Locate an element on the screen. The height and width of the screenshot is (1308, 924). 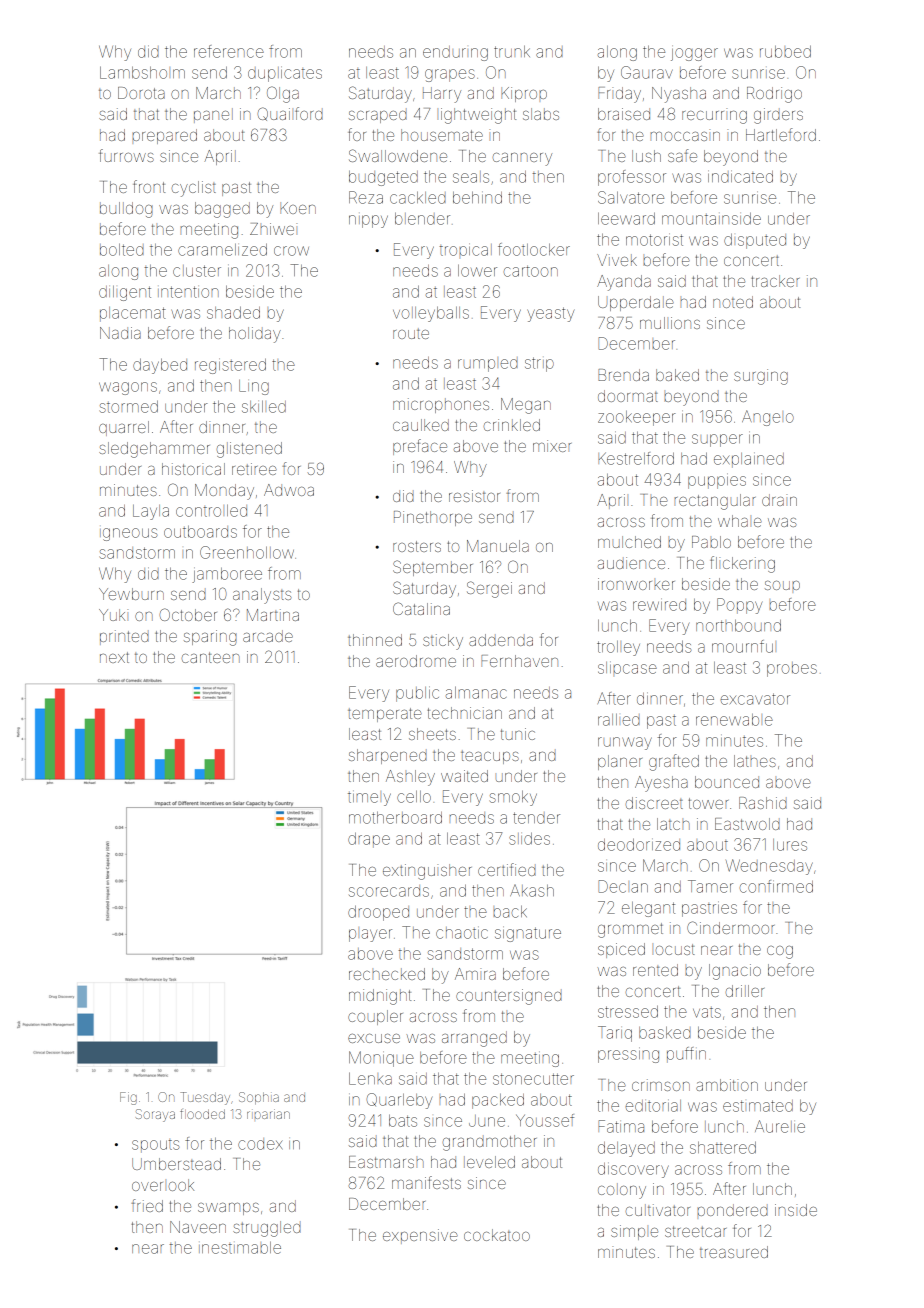
tender is located at coordinates (536, 818).
